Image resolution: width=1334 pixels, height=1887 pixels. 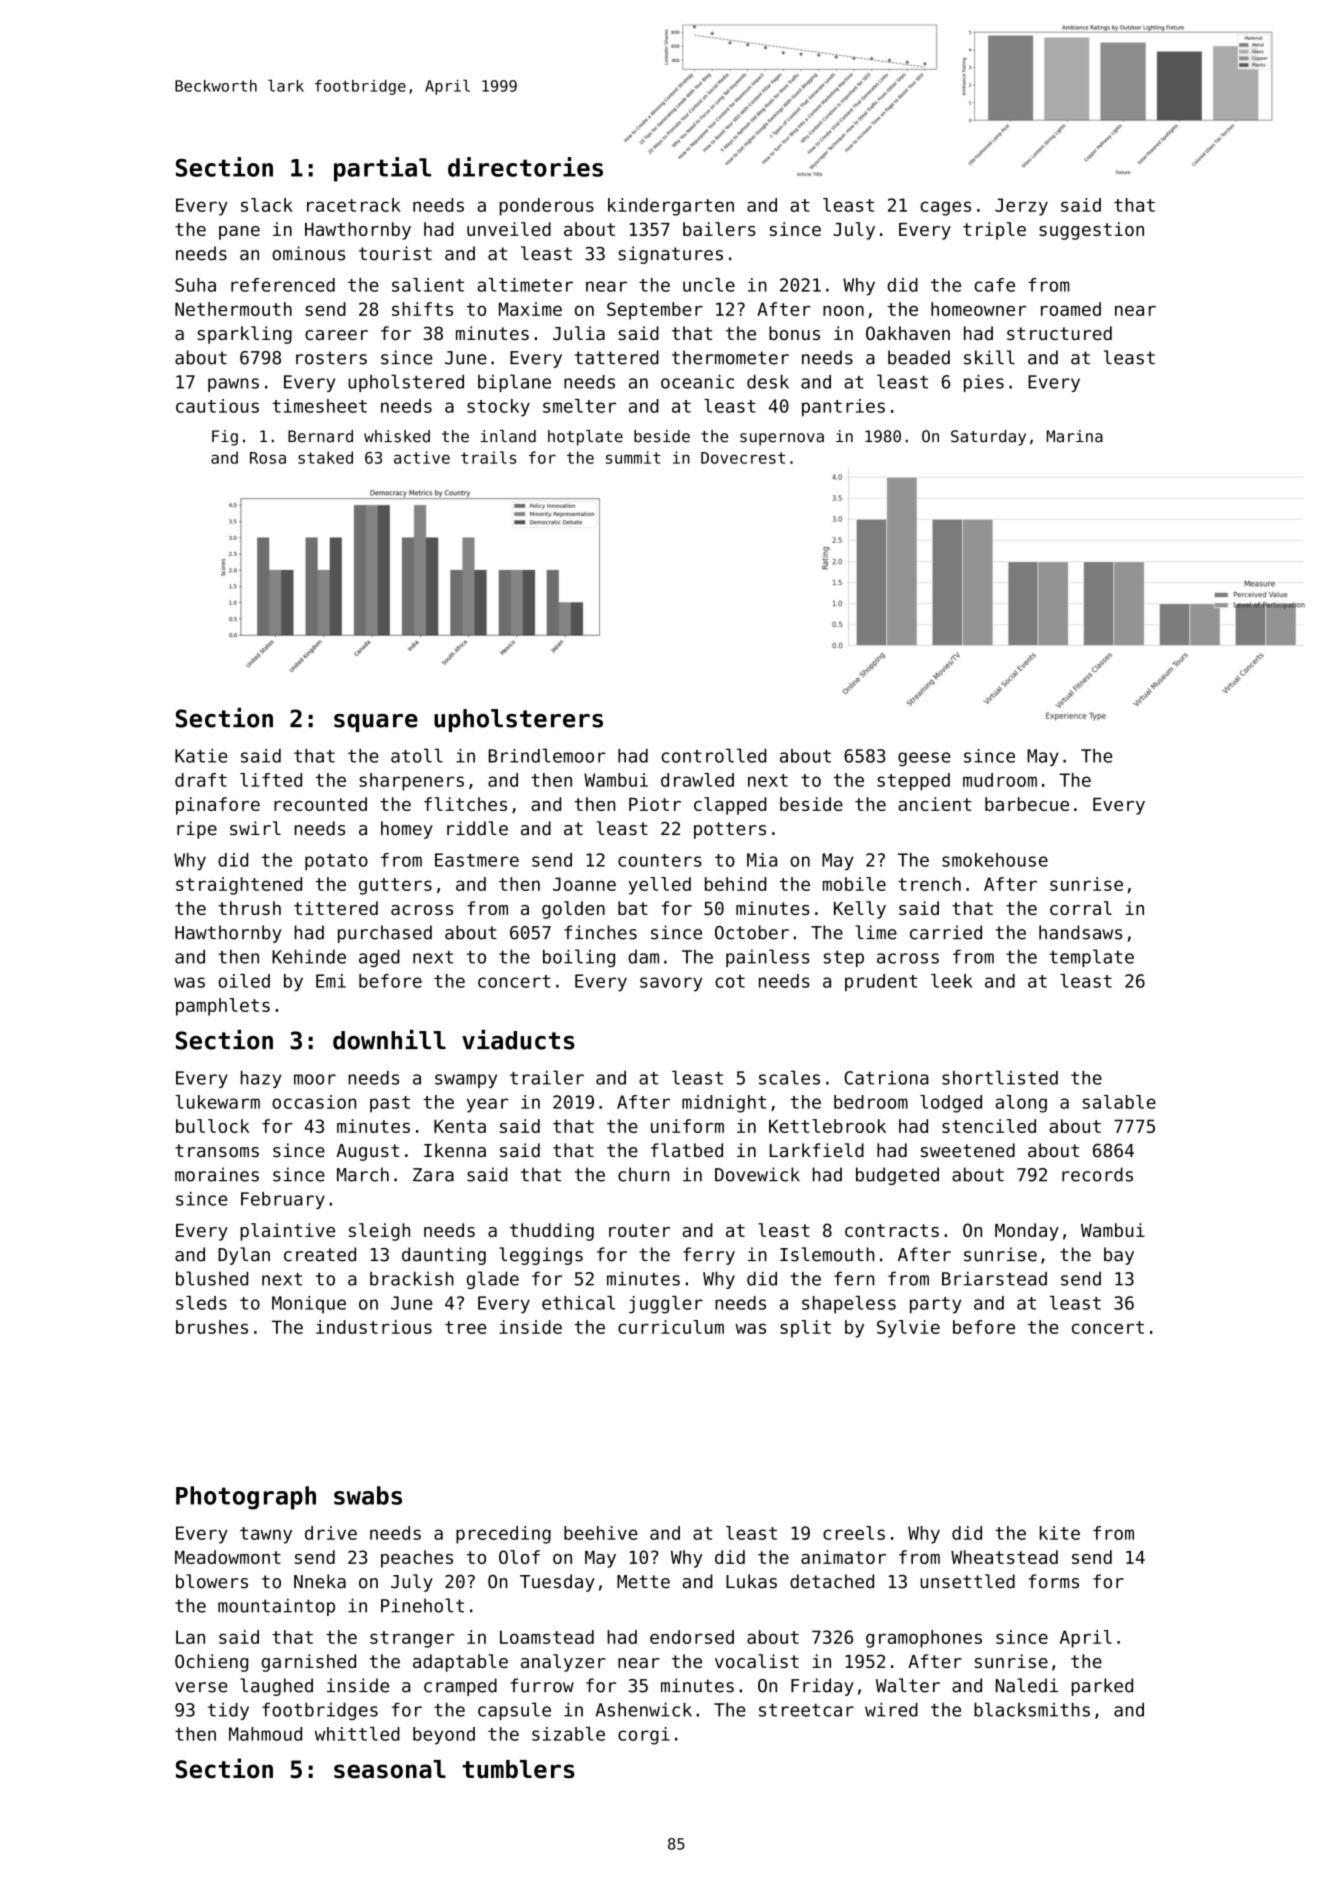 What do you see at coordinates (255, 828) in the screenshot?
I see `swirl` at bounding box center [255, 828].
